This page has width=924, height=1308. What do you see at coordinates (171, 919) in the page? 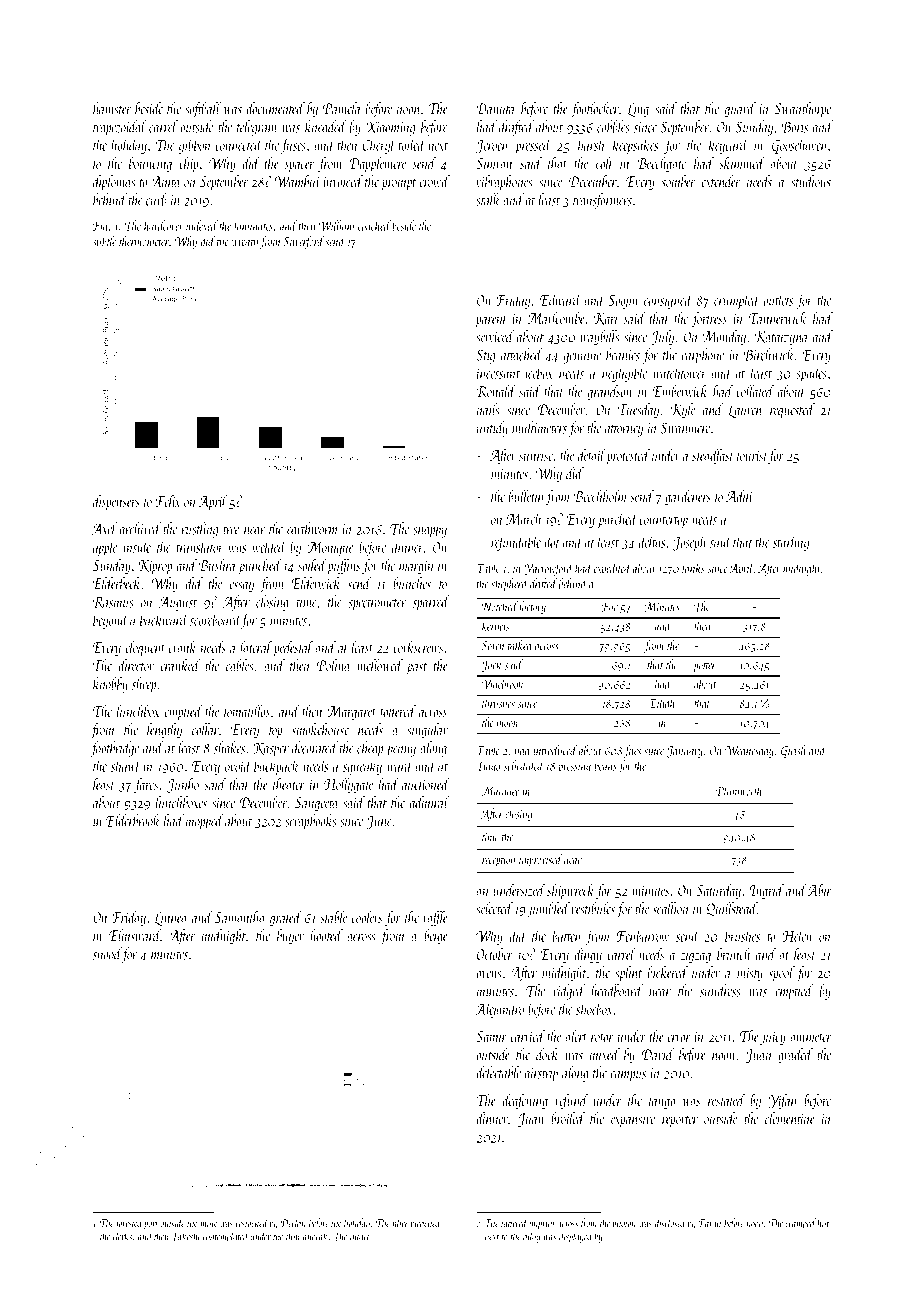
I see `Linnea` at bounding box center [171, 919].
